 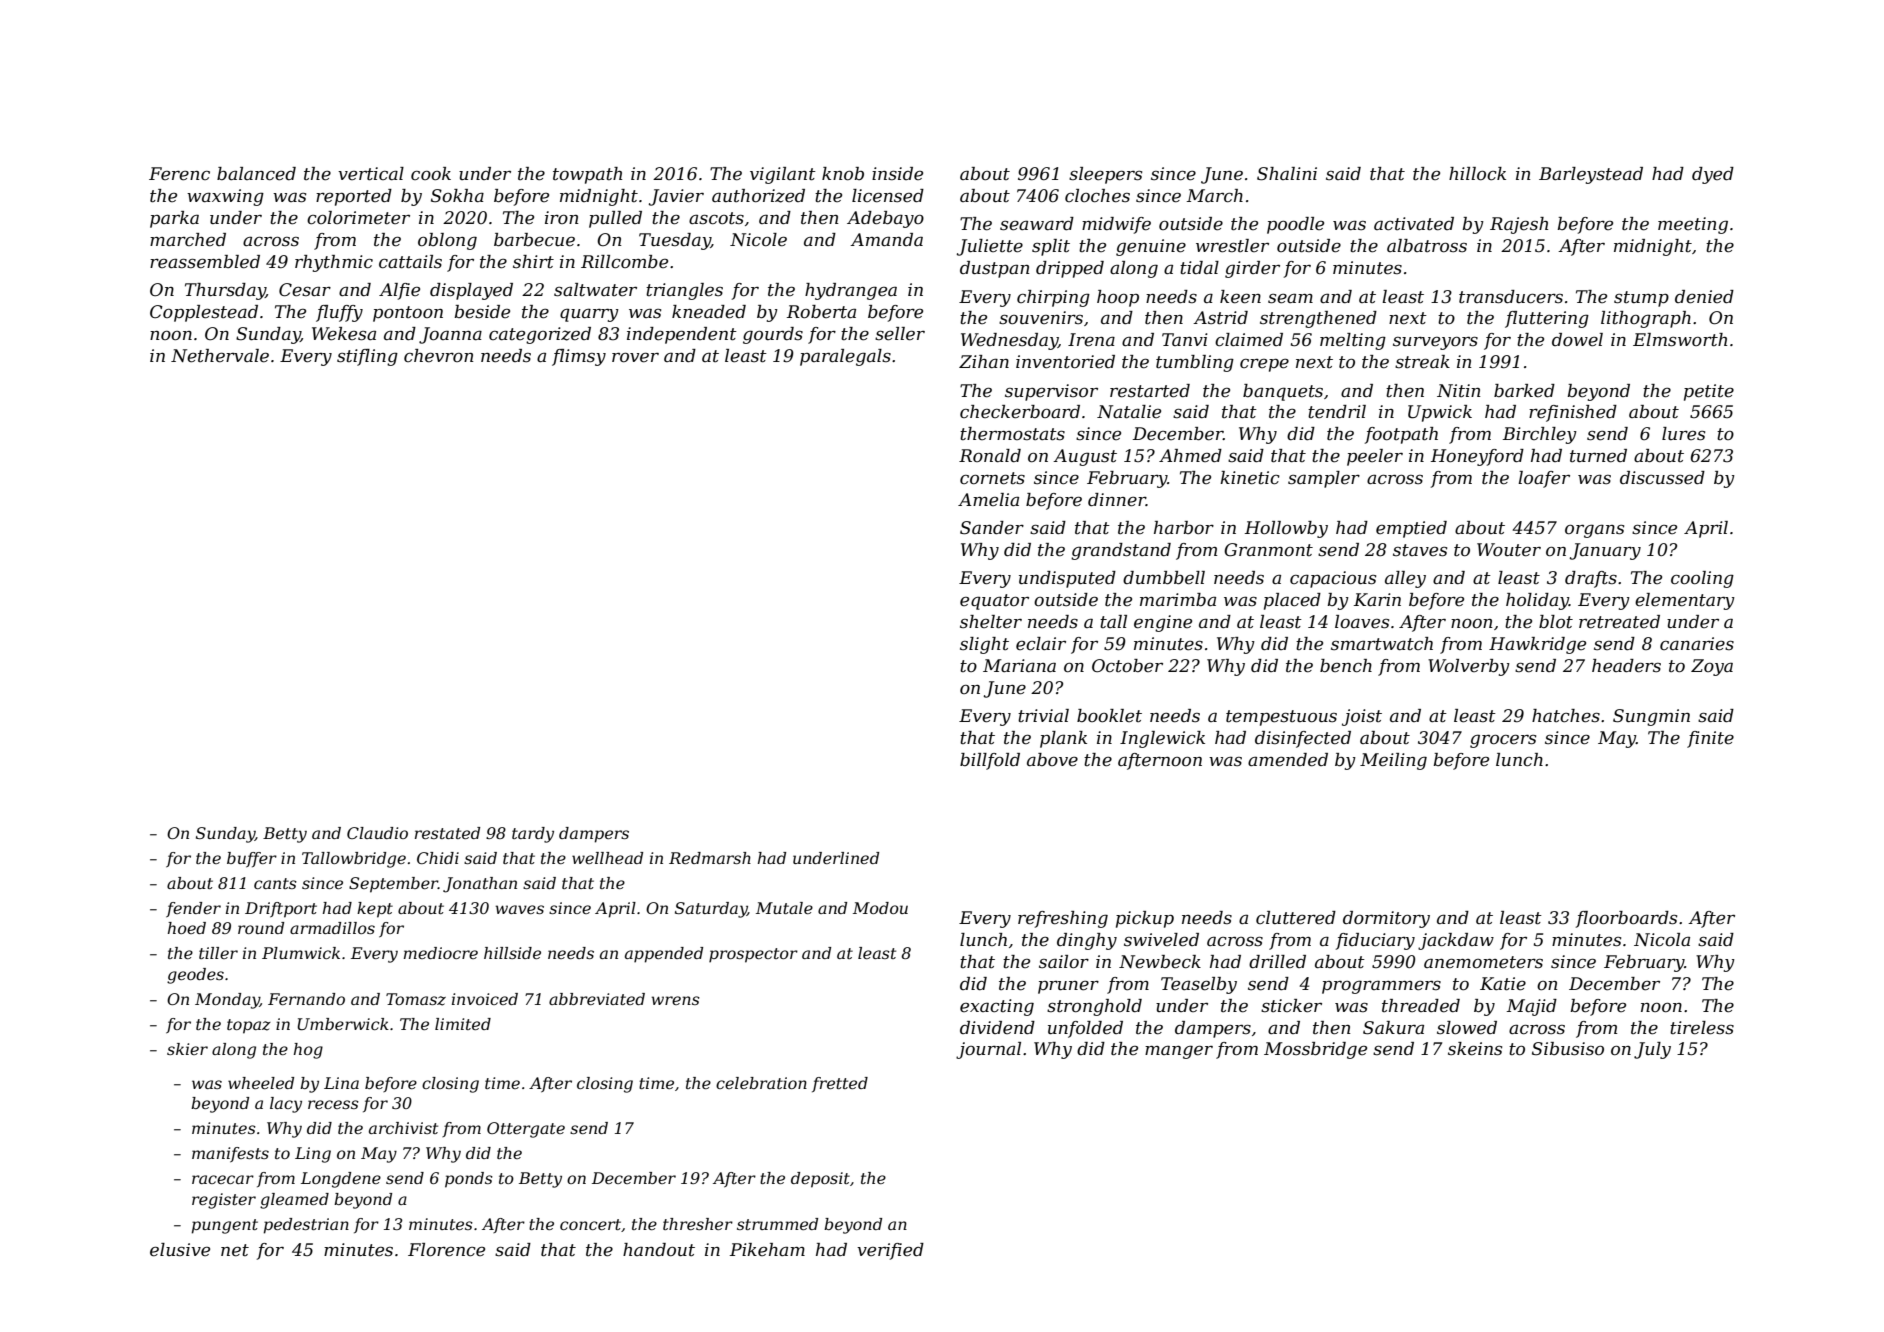 What do you see at coordinates (885, 219) in the document?
I see `Adebayo` at bounding box center [885, 219].
